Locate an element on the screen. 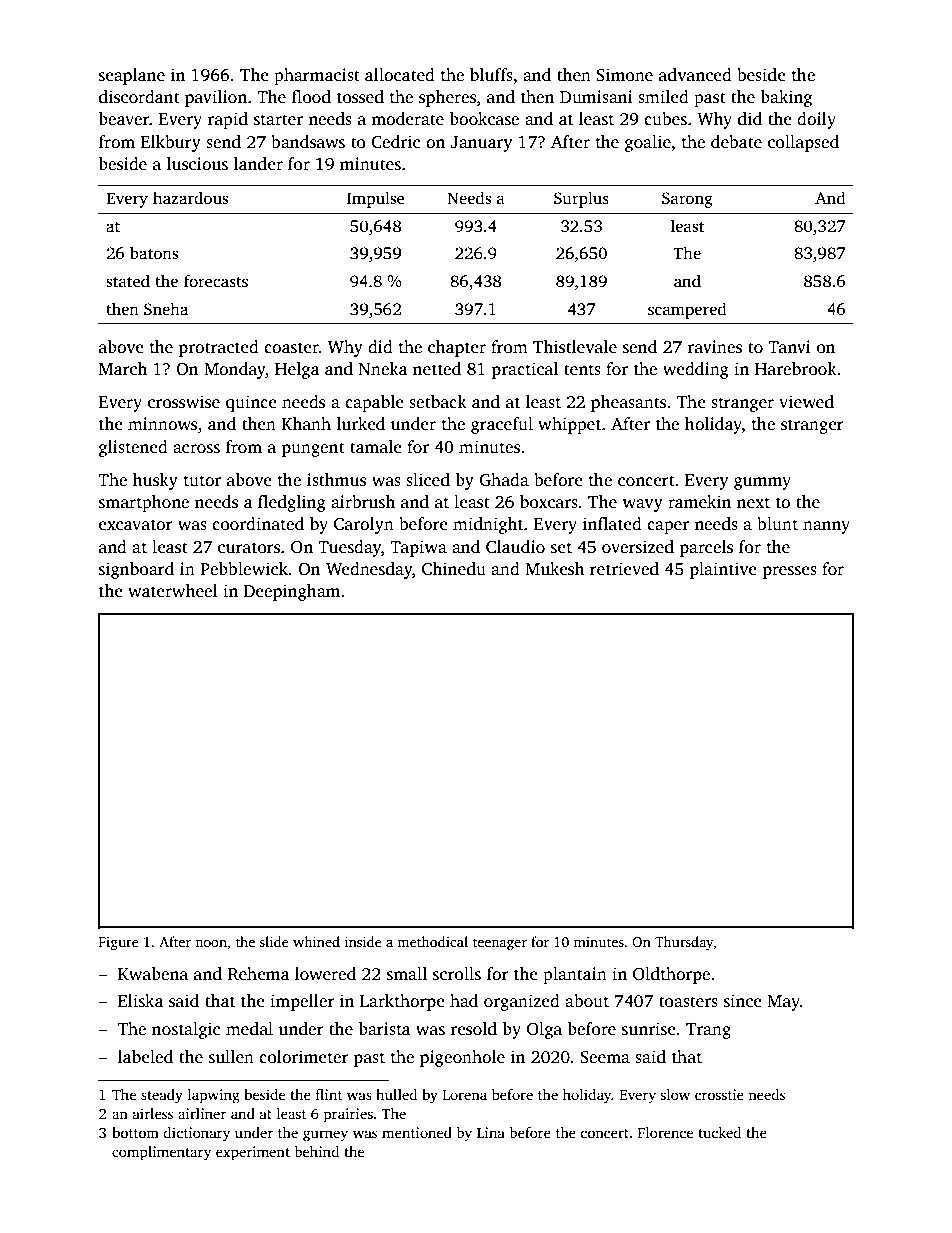 Image resolution: width=952 pixels, height=1233 pixels. mentioned is located at coordinates (417, 1132).
